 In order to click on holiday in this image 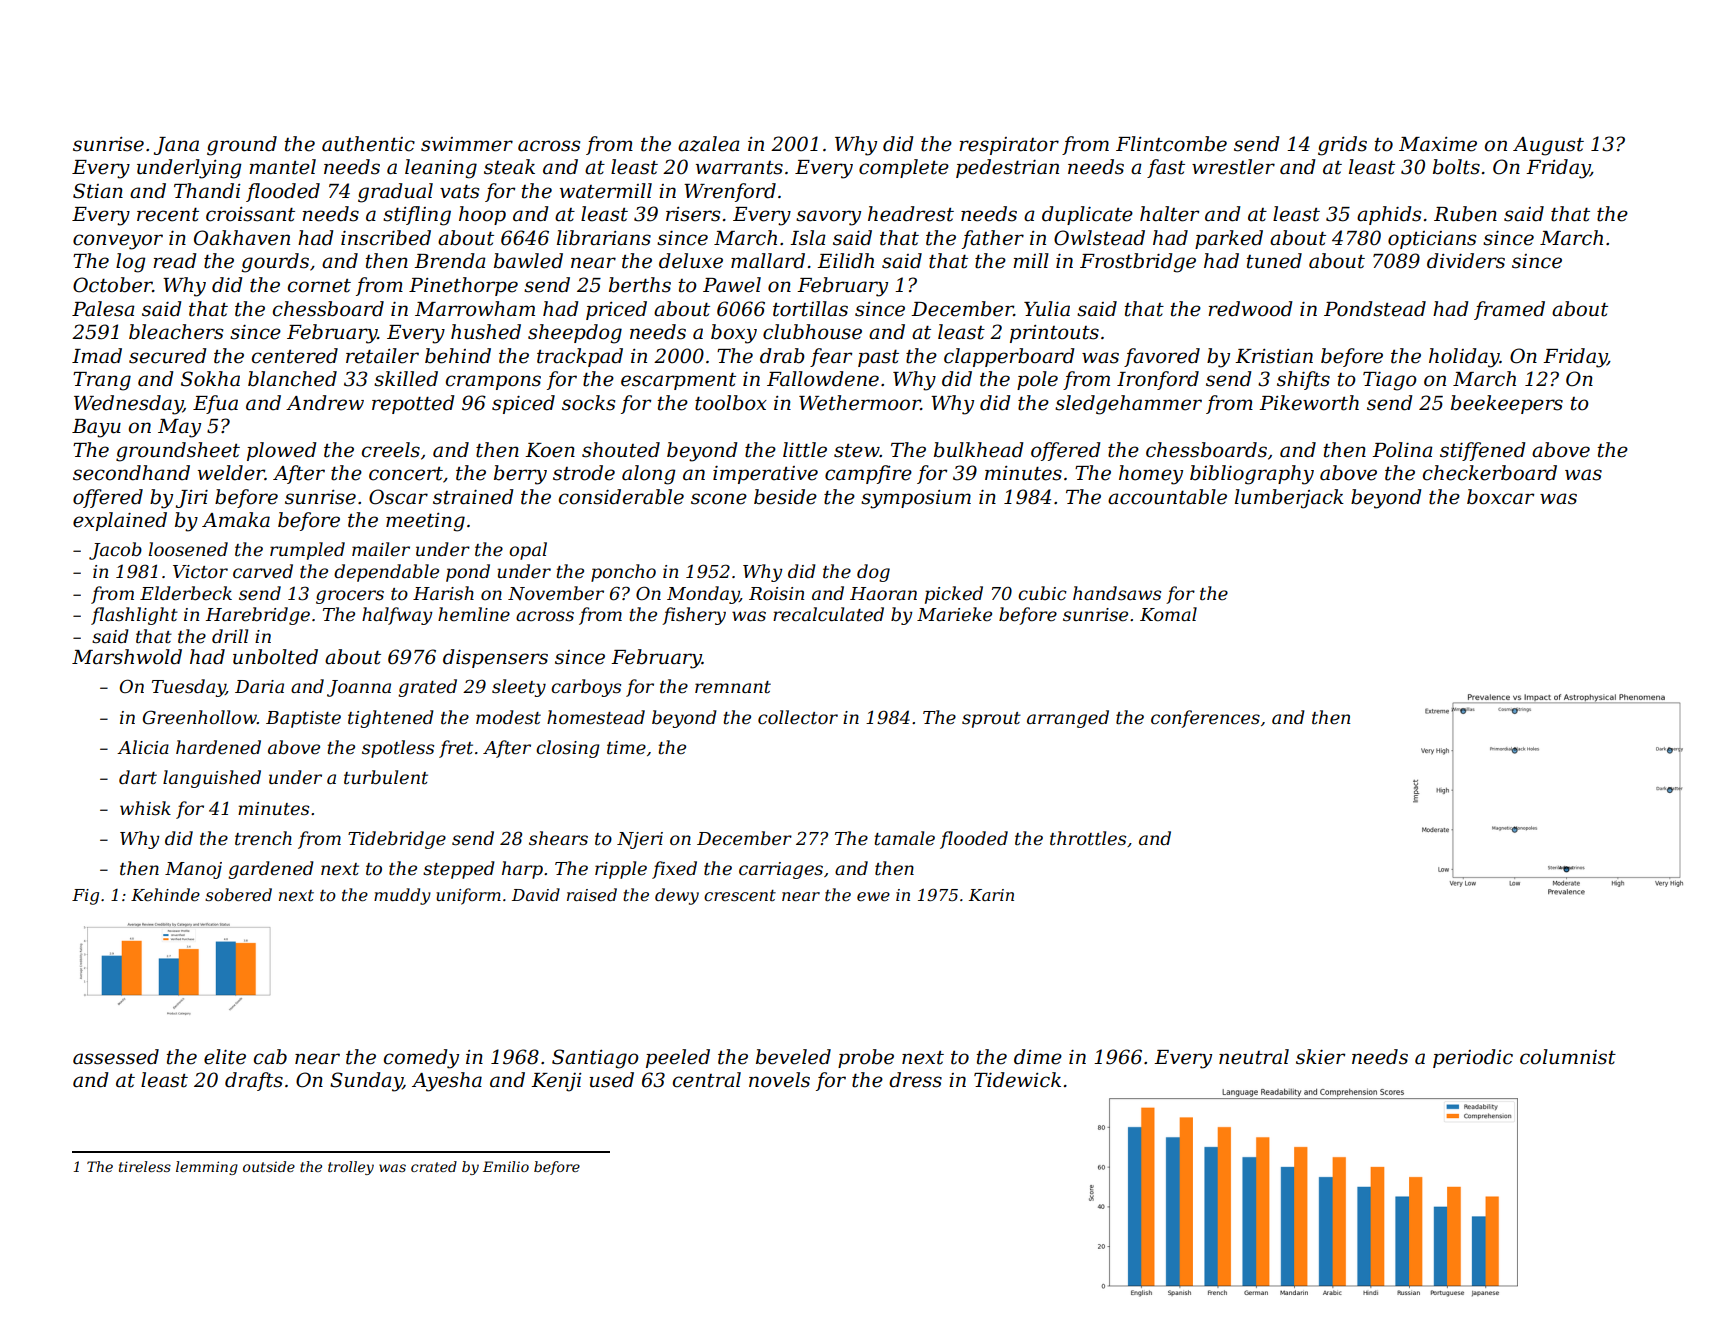, I will do `click(1464, 358)`.
